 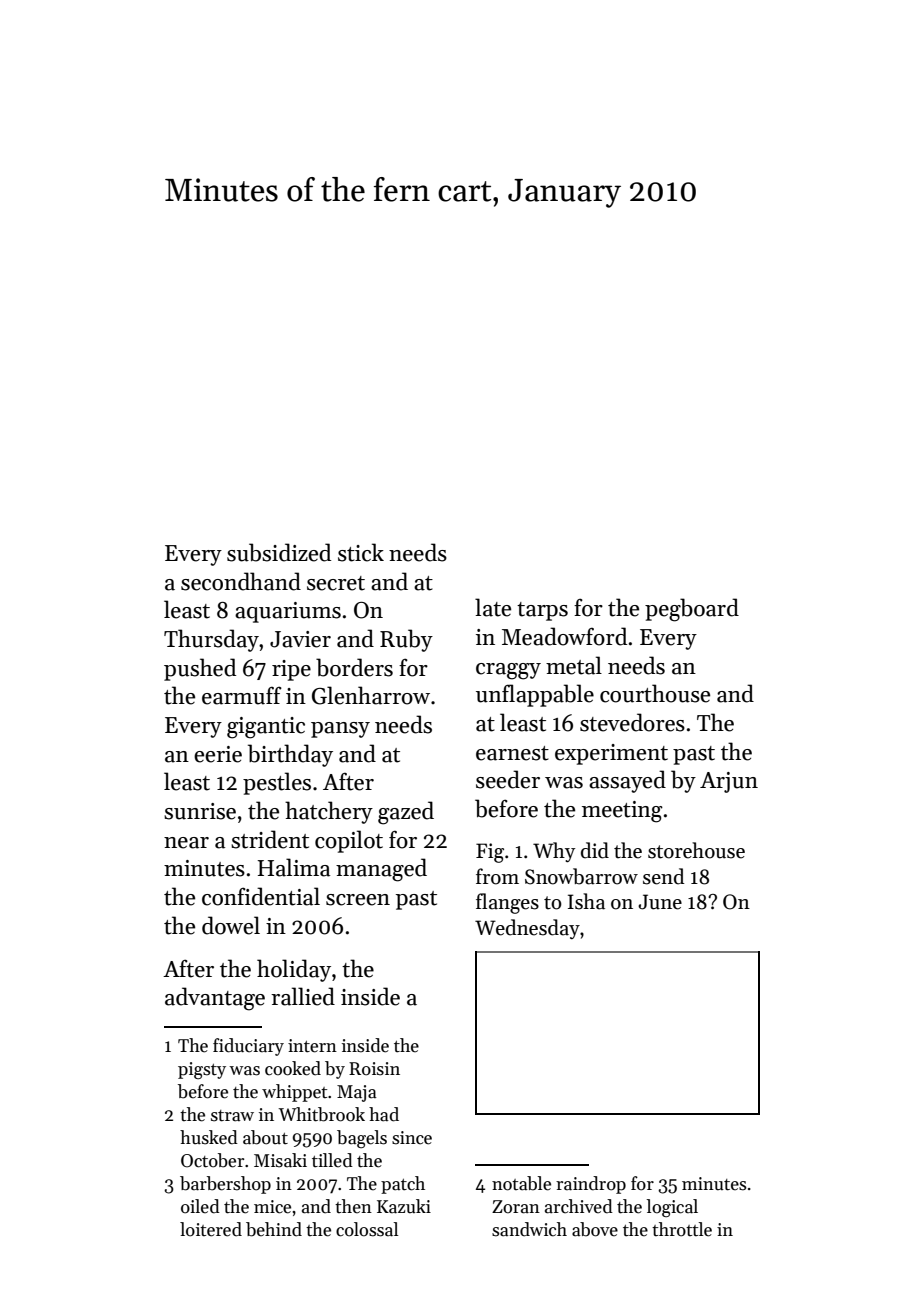 I want to click on stick, so click(x=361, y=552).
